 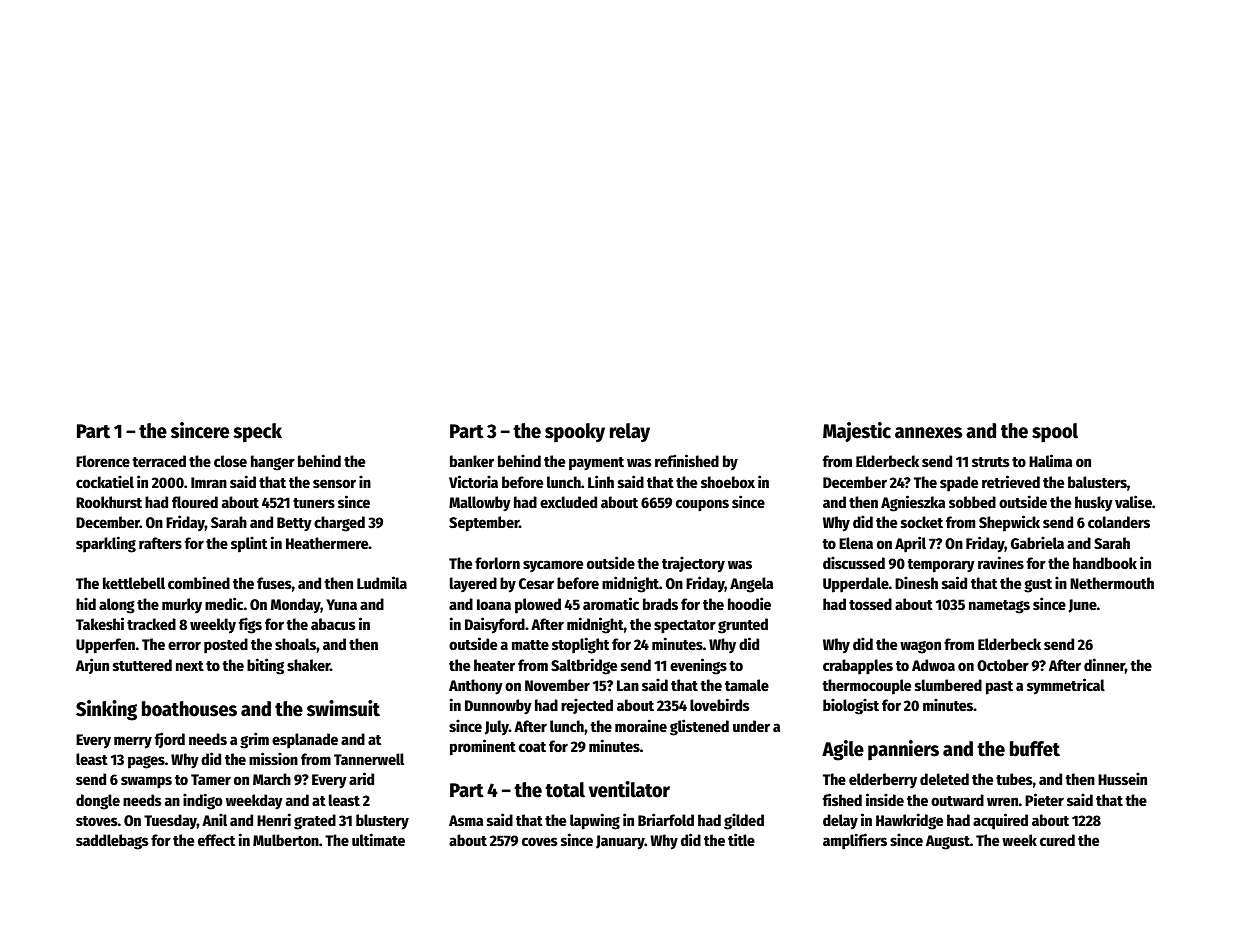 I want to click on heater, so click(x=494, y=665).
